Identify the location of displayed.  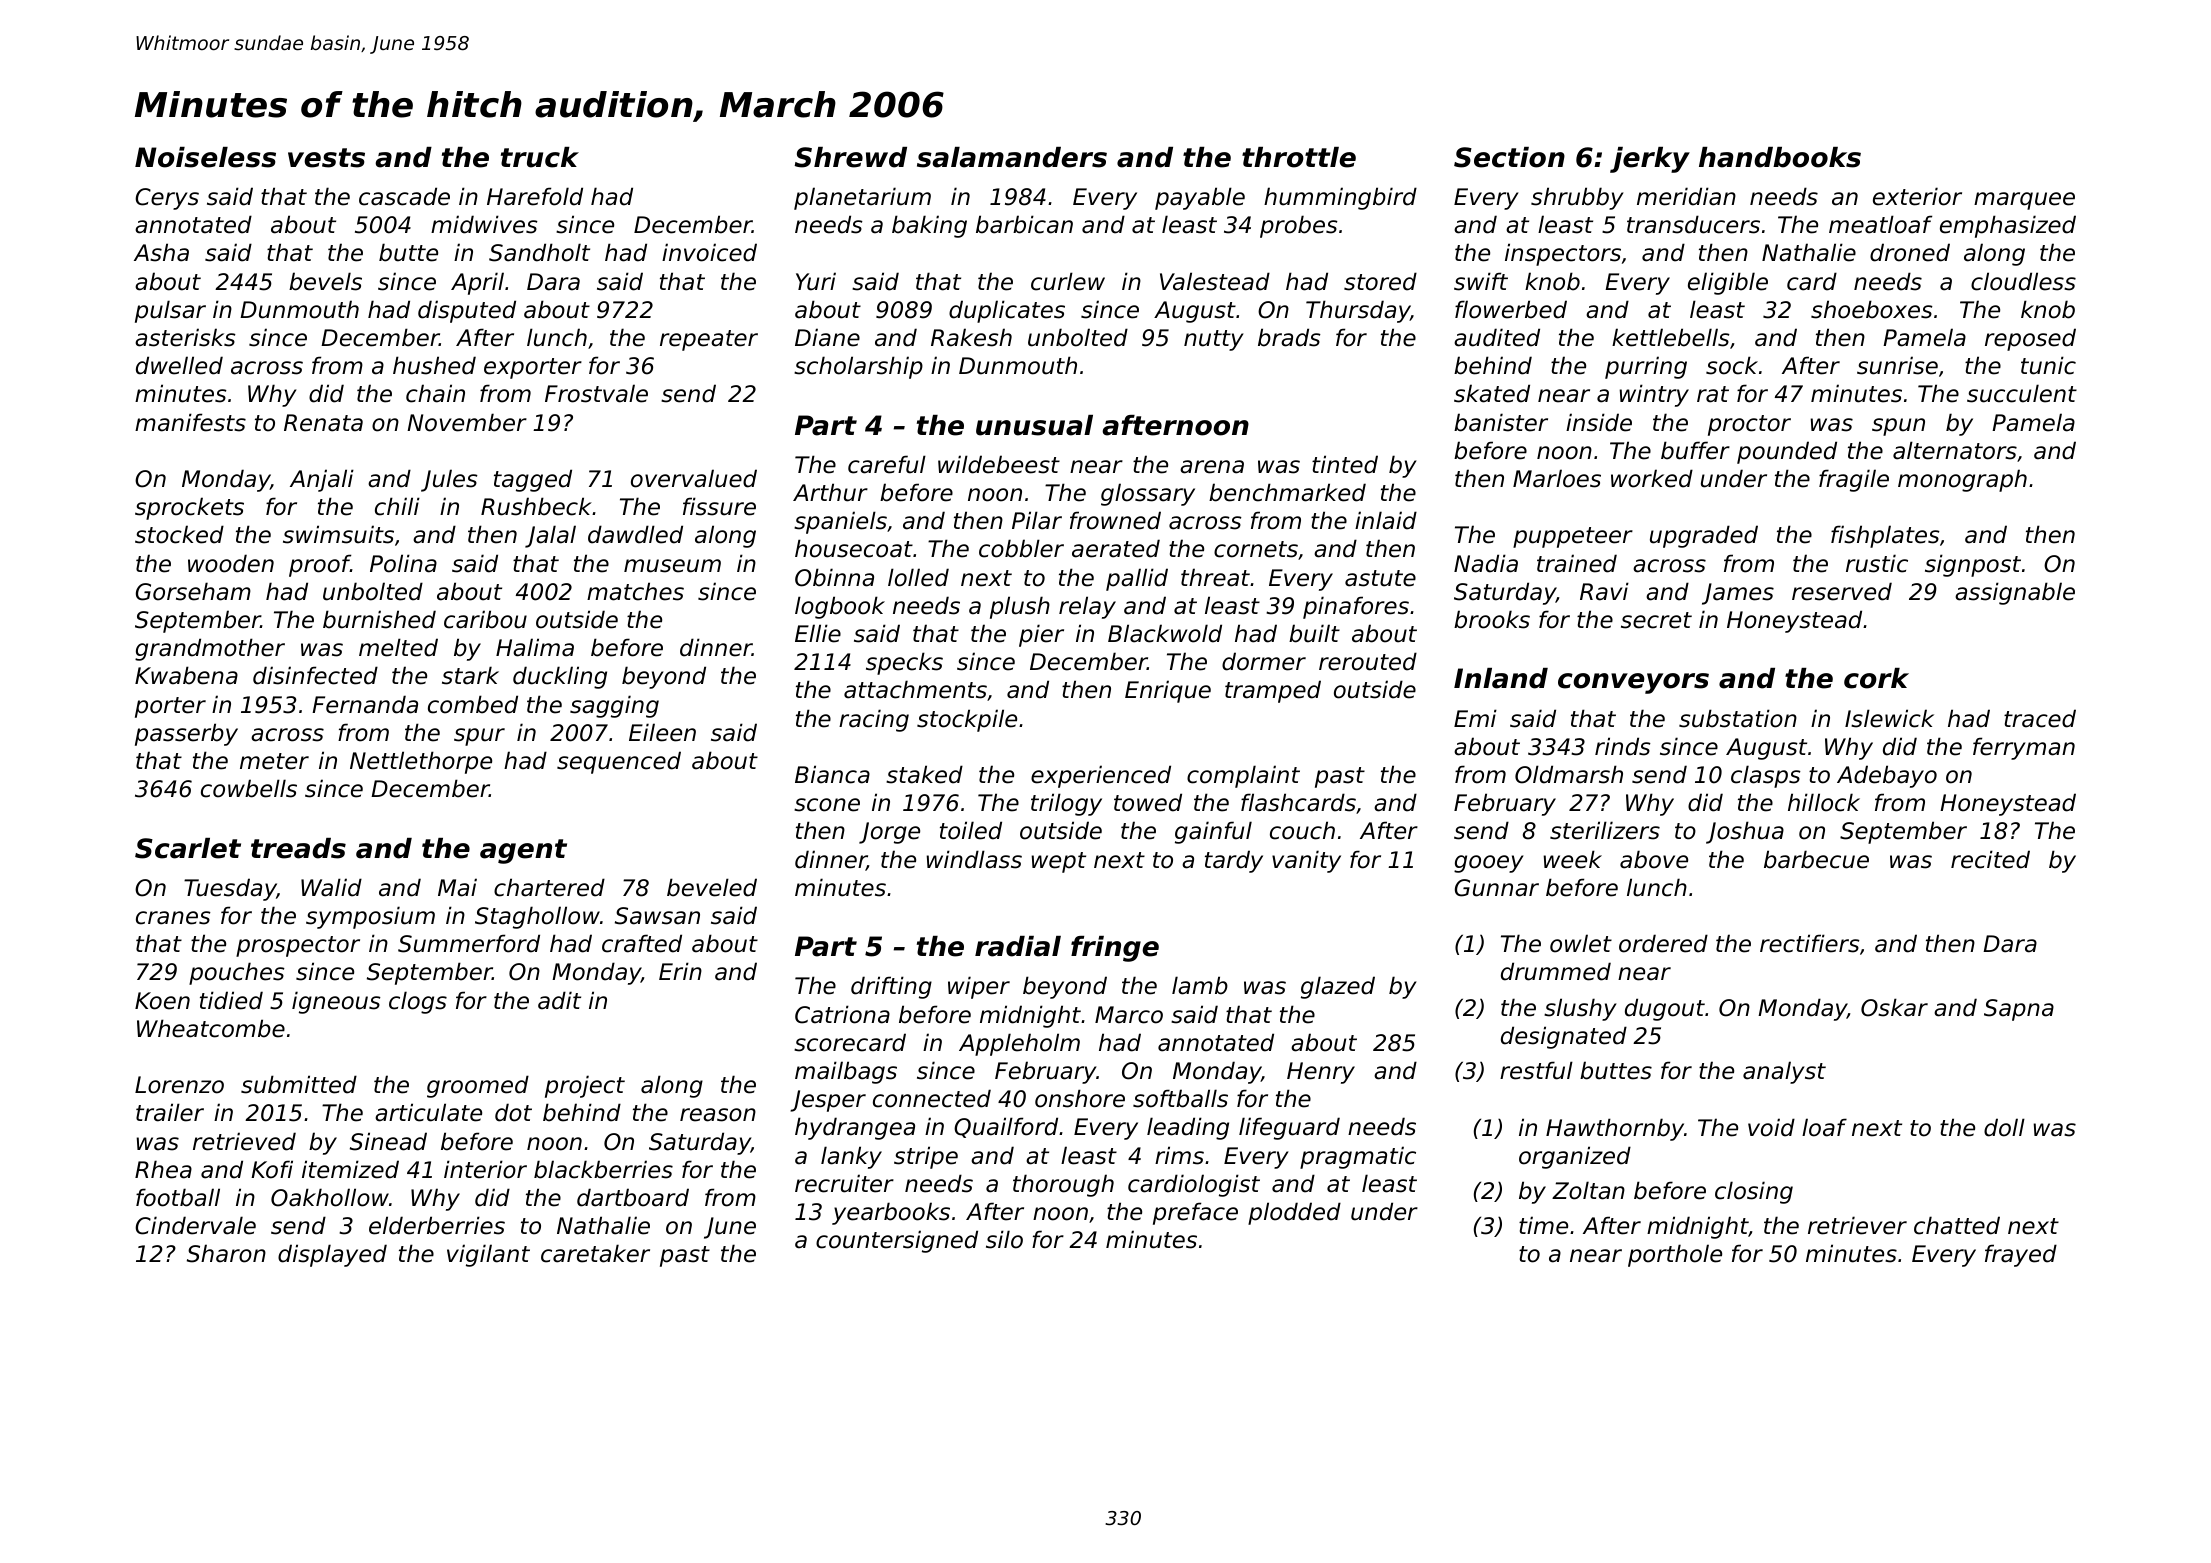
(332, 1255).
